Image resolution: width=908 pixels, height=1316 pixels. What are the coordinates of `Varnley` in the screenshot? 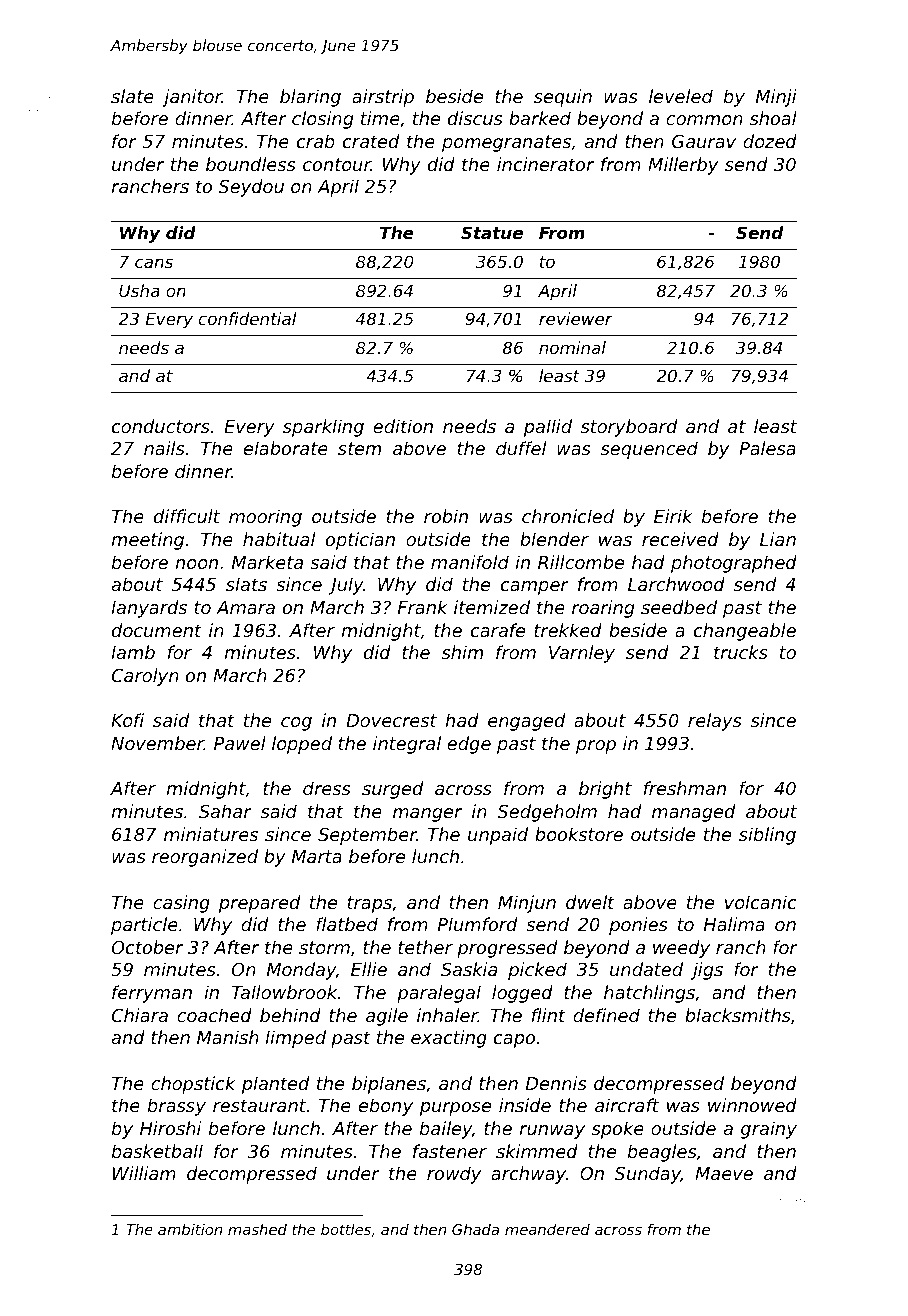 It's located at (582, 654).
